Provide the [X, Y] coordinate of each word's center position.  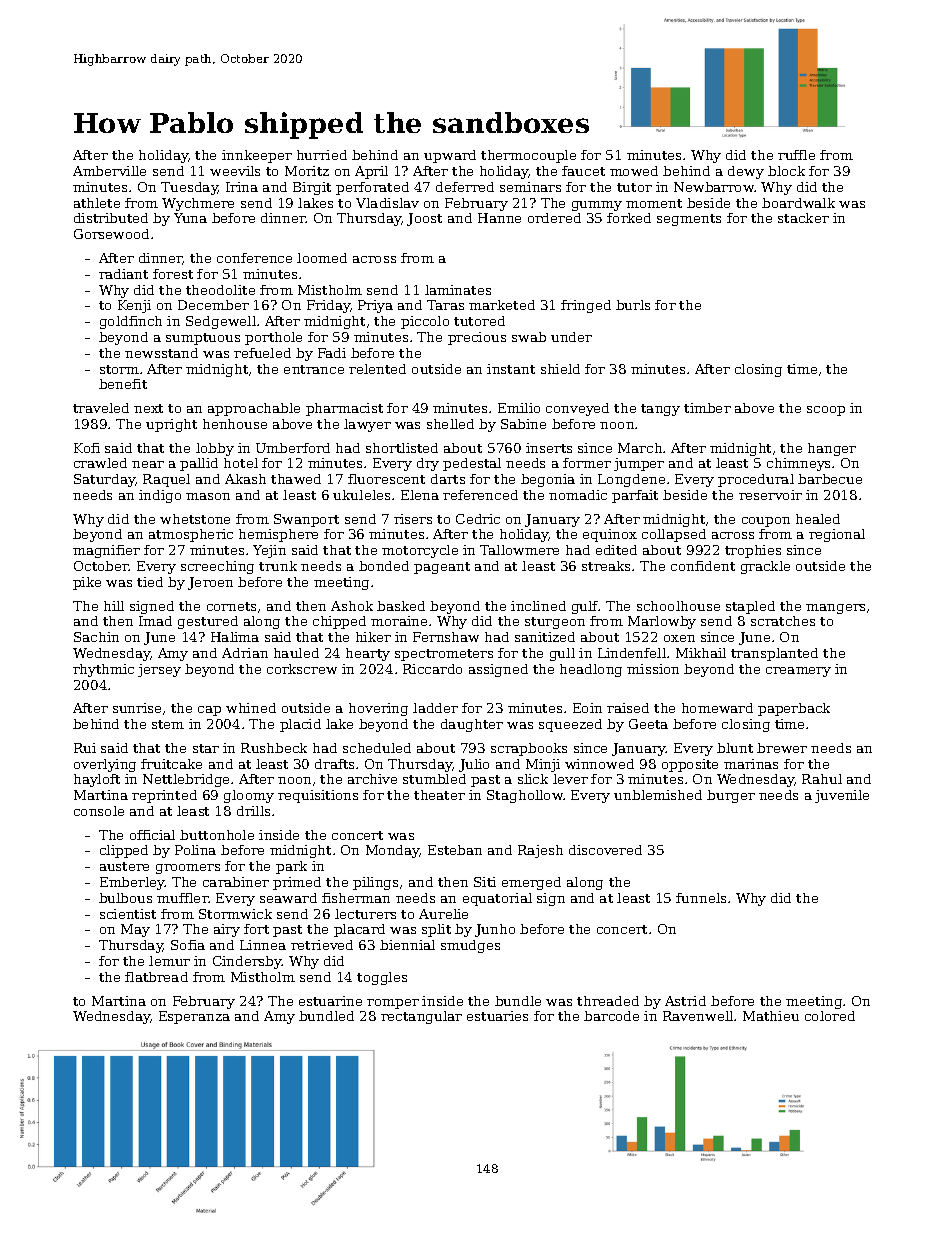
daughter [472, 725]
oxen [679, 638]
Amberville [109, 171]
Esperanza [194, 1017]
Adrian [245, 653]
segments [689, 220]
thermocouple [528, 156]
